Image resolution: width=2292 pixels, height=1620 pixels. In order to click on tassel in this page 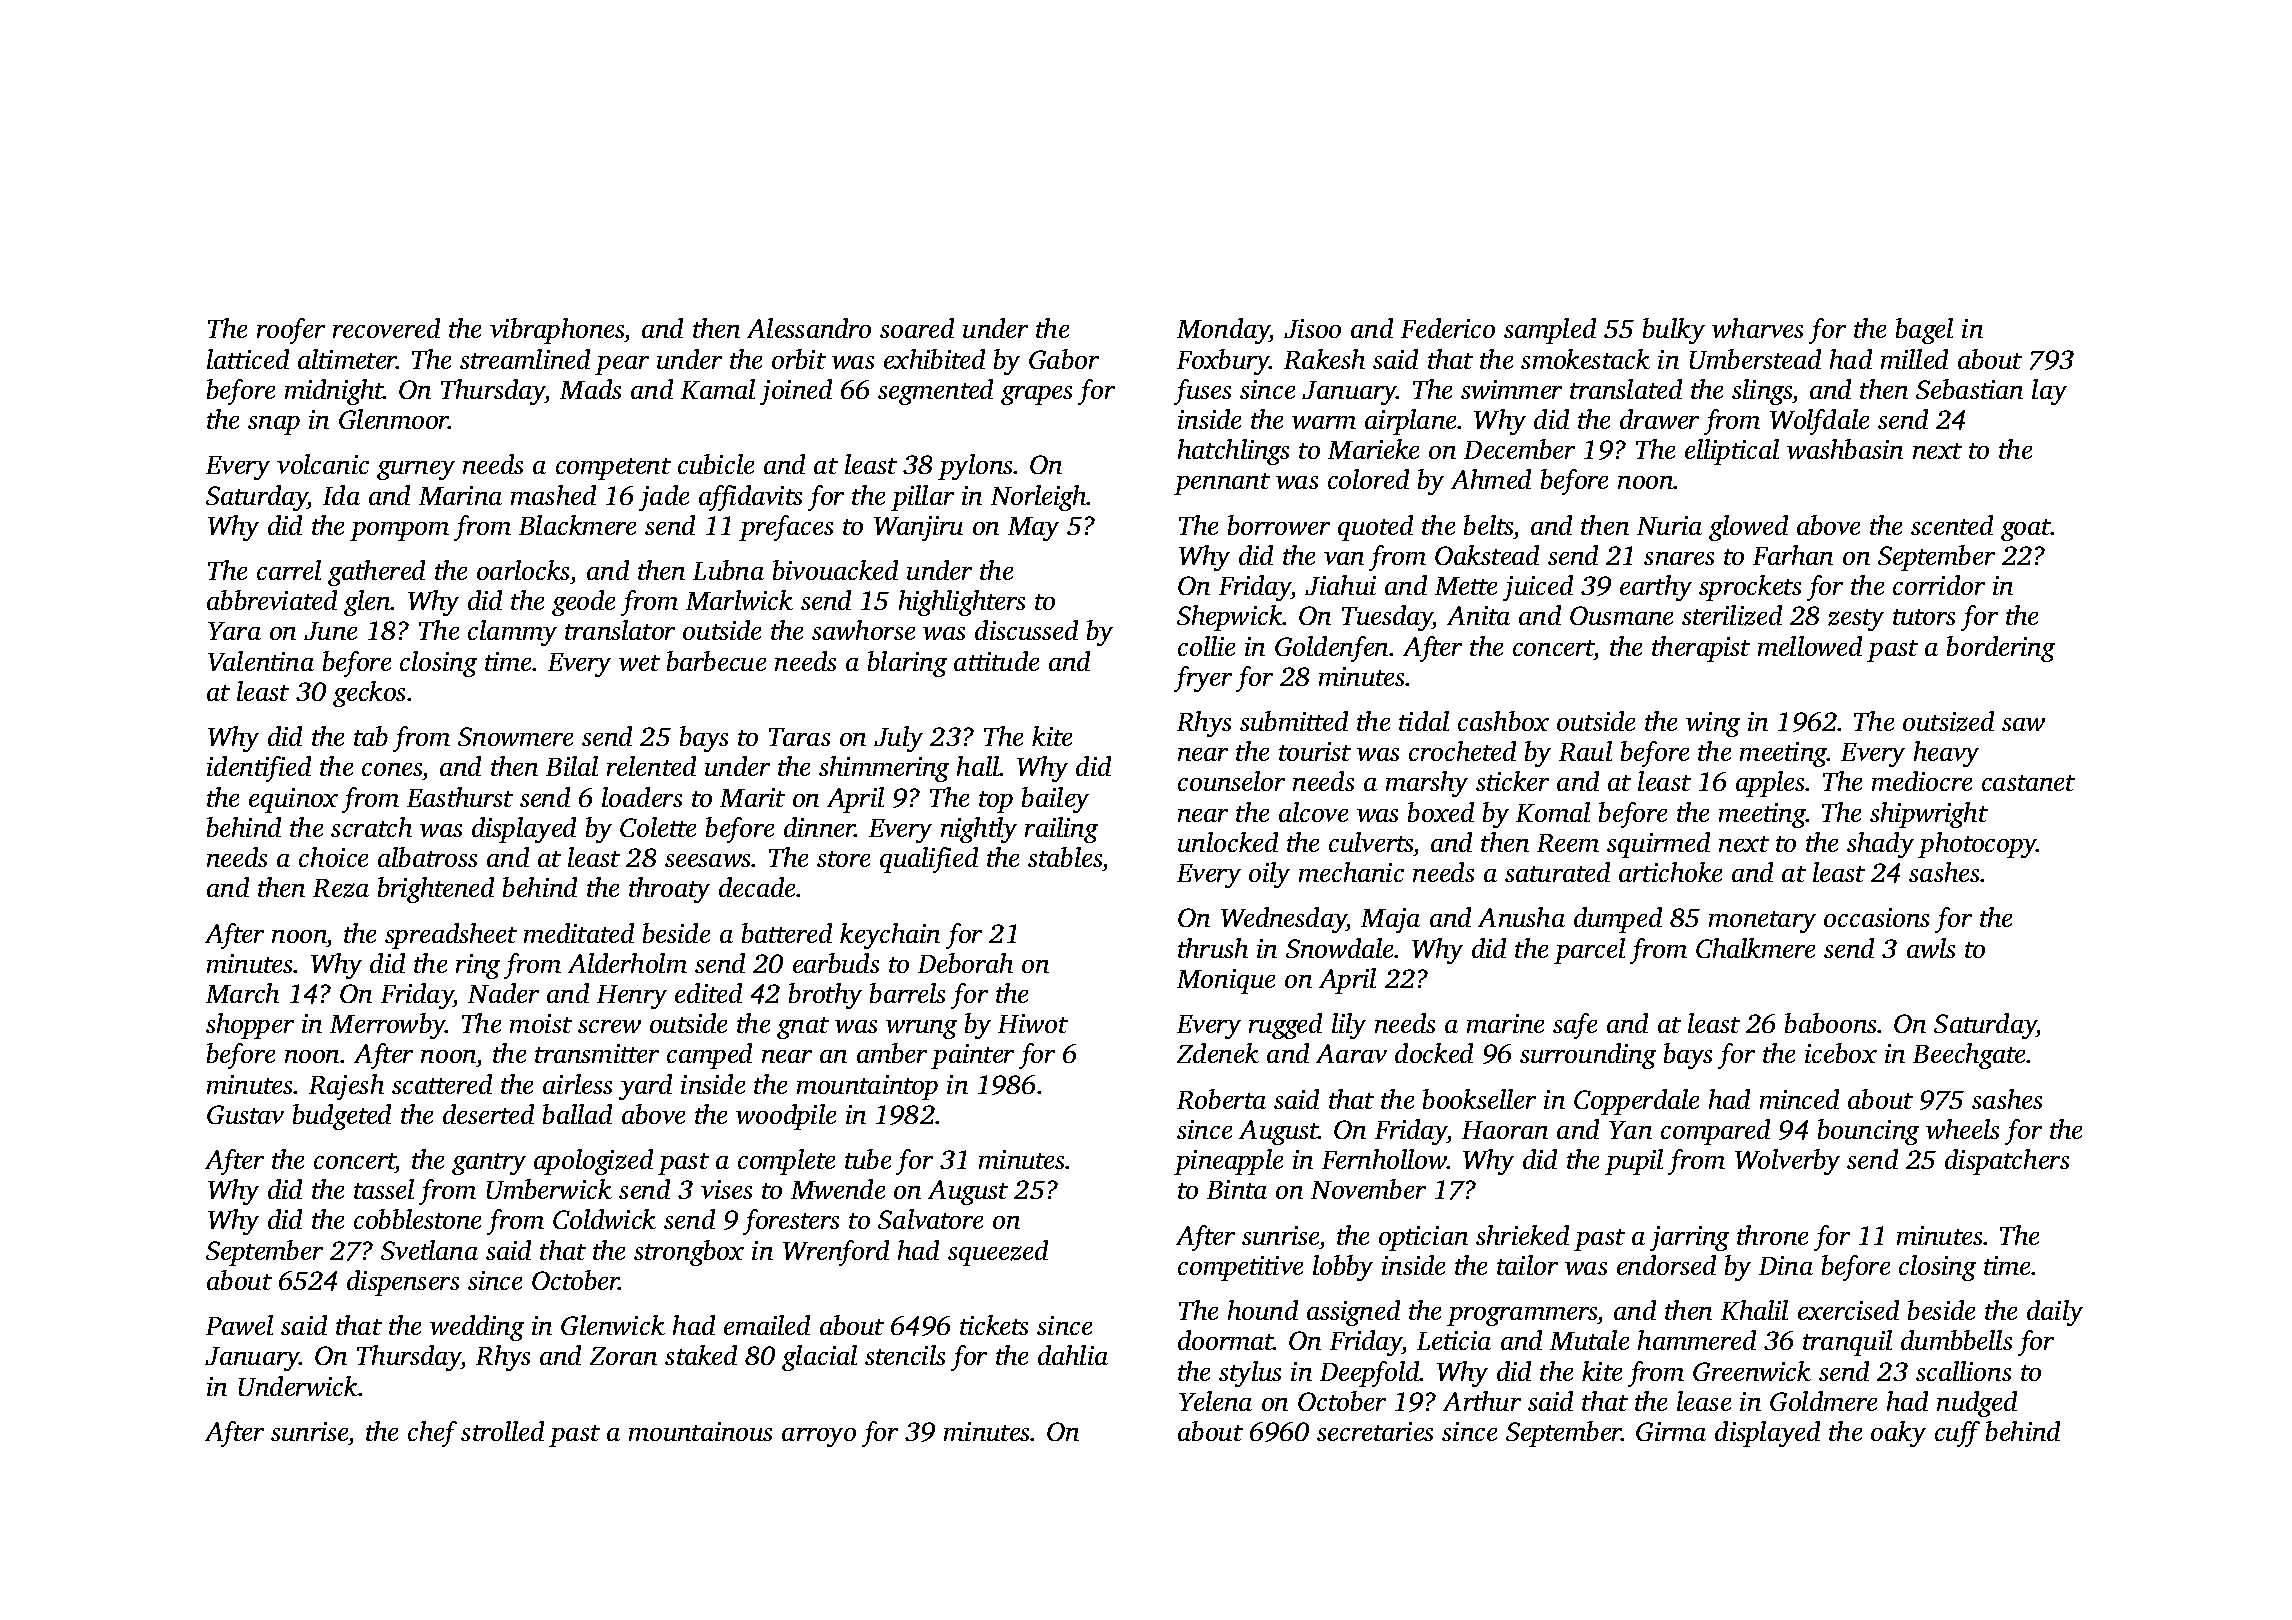, I will do `click(384, 1189)`.
